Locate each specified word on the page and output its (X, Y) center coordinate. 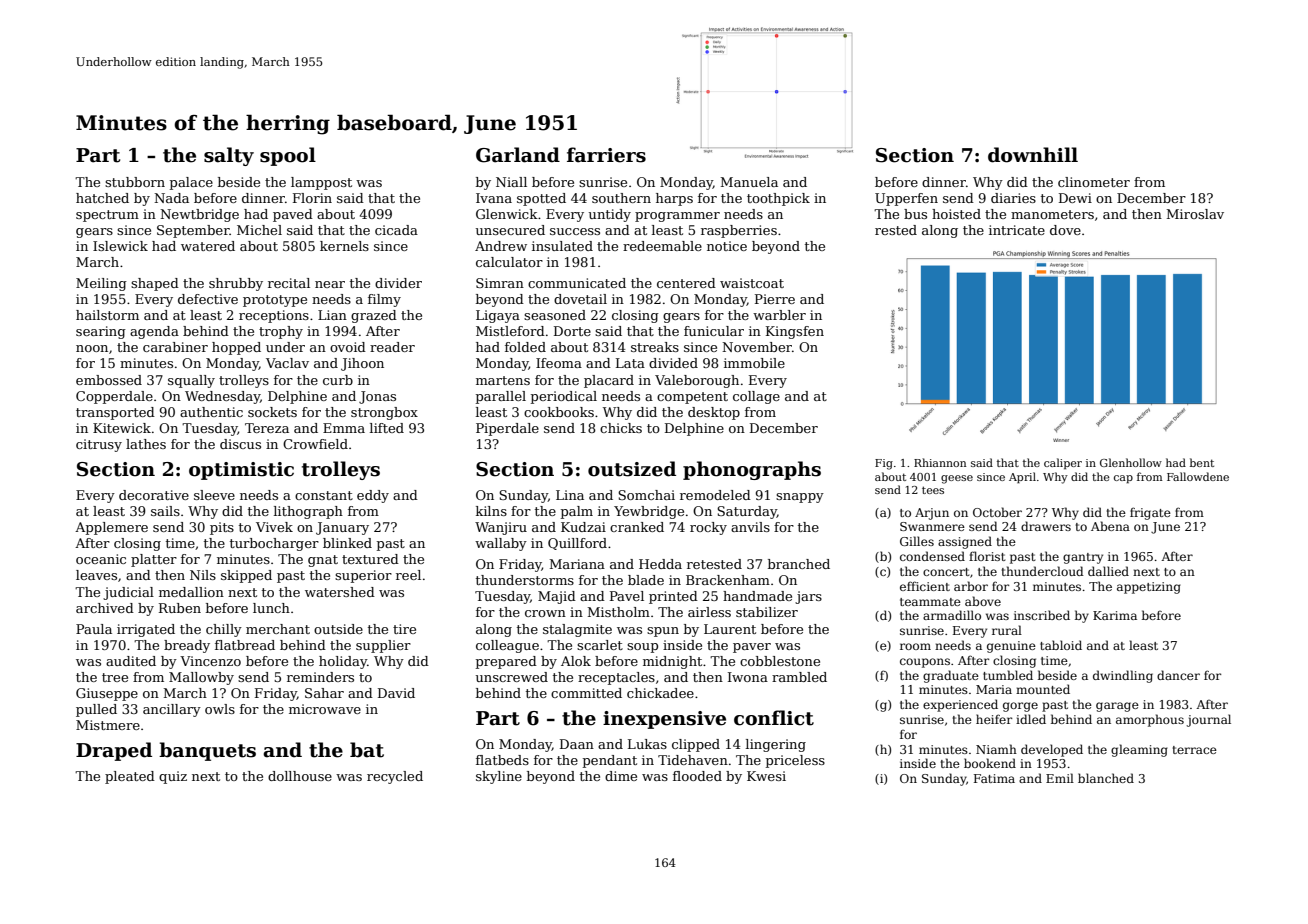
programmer (677, 217)
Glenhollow (1131, 462)
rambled (799, 677)
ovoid (348, 347)
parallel (501, 397)
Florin (312, 198)
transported (115, 413)
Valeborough (697, 381)
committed (586, 693)
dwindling (1123, 676)
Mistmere (108, 725)
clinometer (1094, 182)
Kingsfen (795, 332)
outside (338, 629)
